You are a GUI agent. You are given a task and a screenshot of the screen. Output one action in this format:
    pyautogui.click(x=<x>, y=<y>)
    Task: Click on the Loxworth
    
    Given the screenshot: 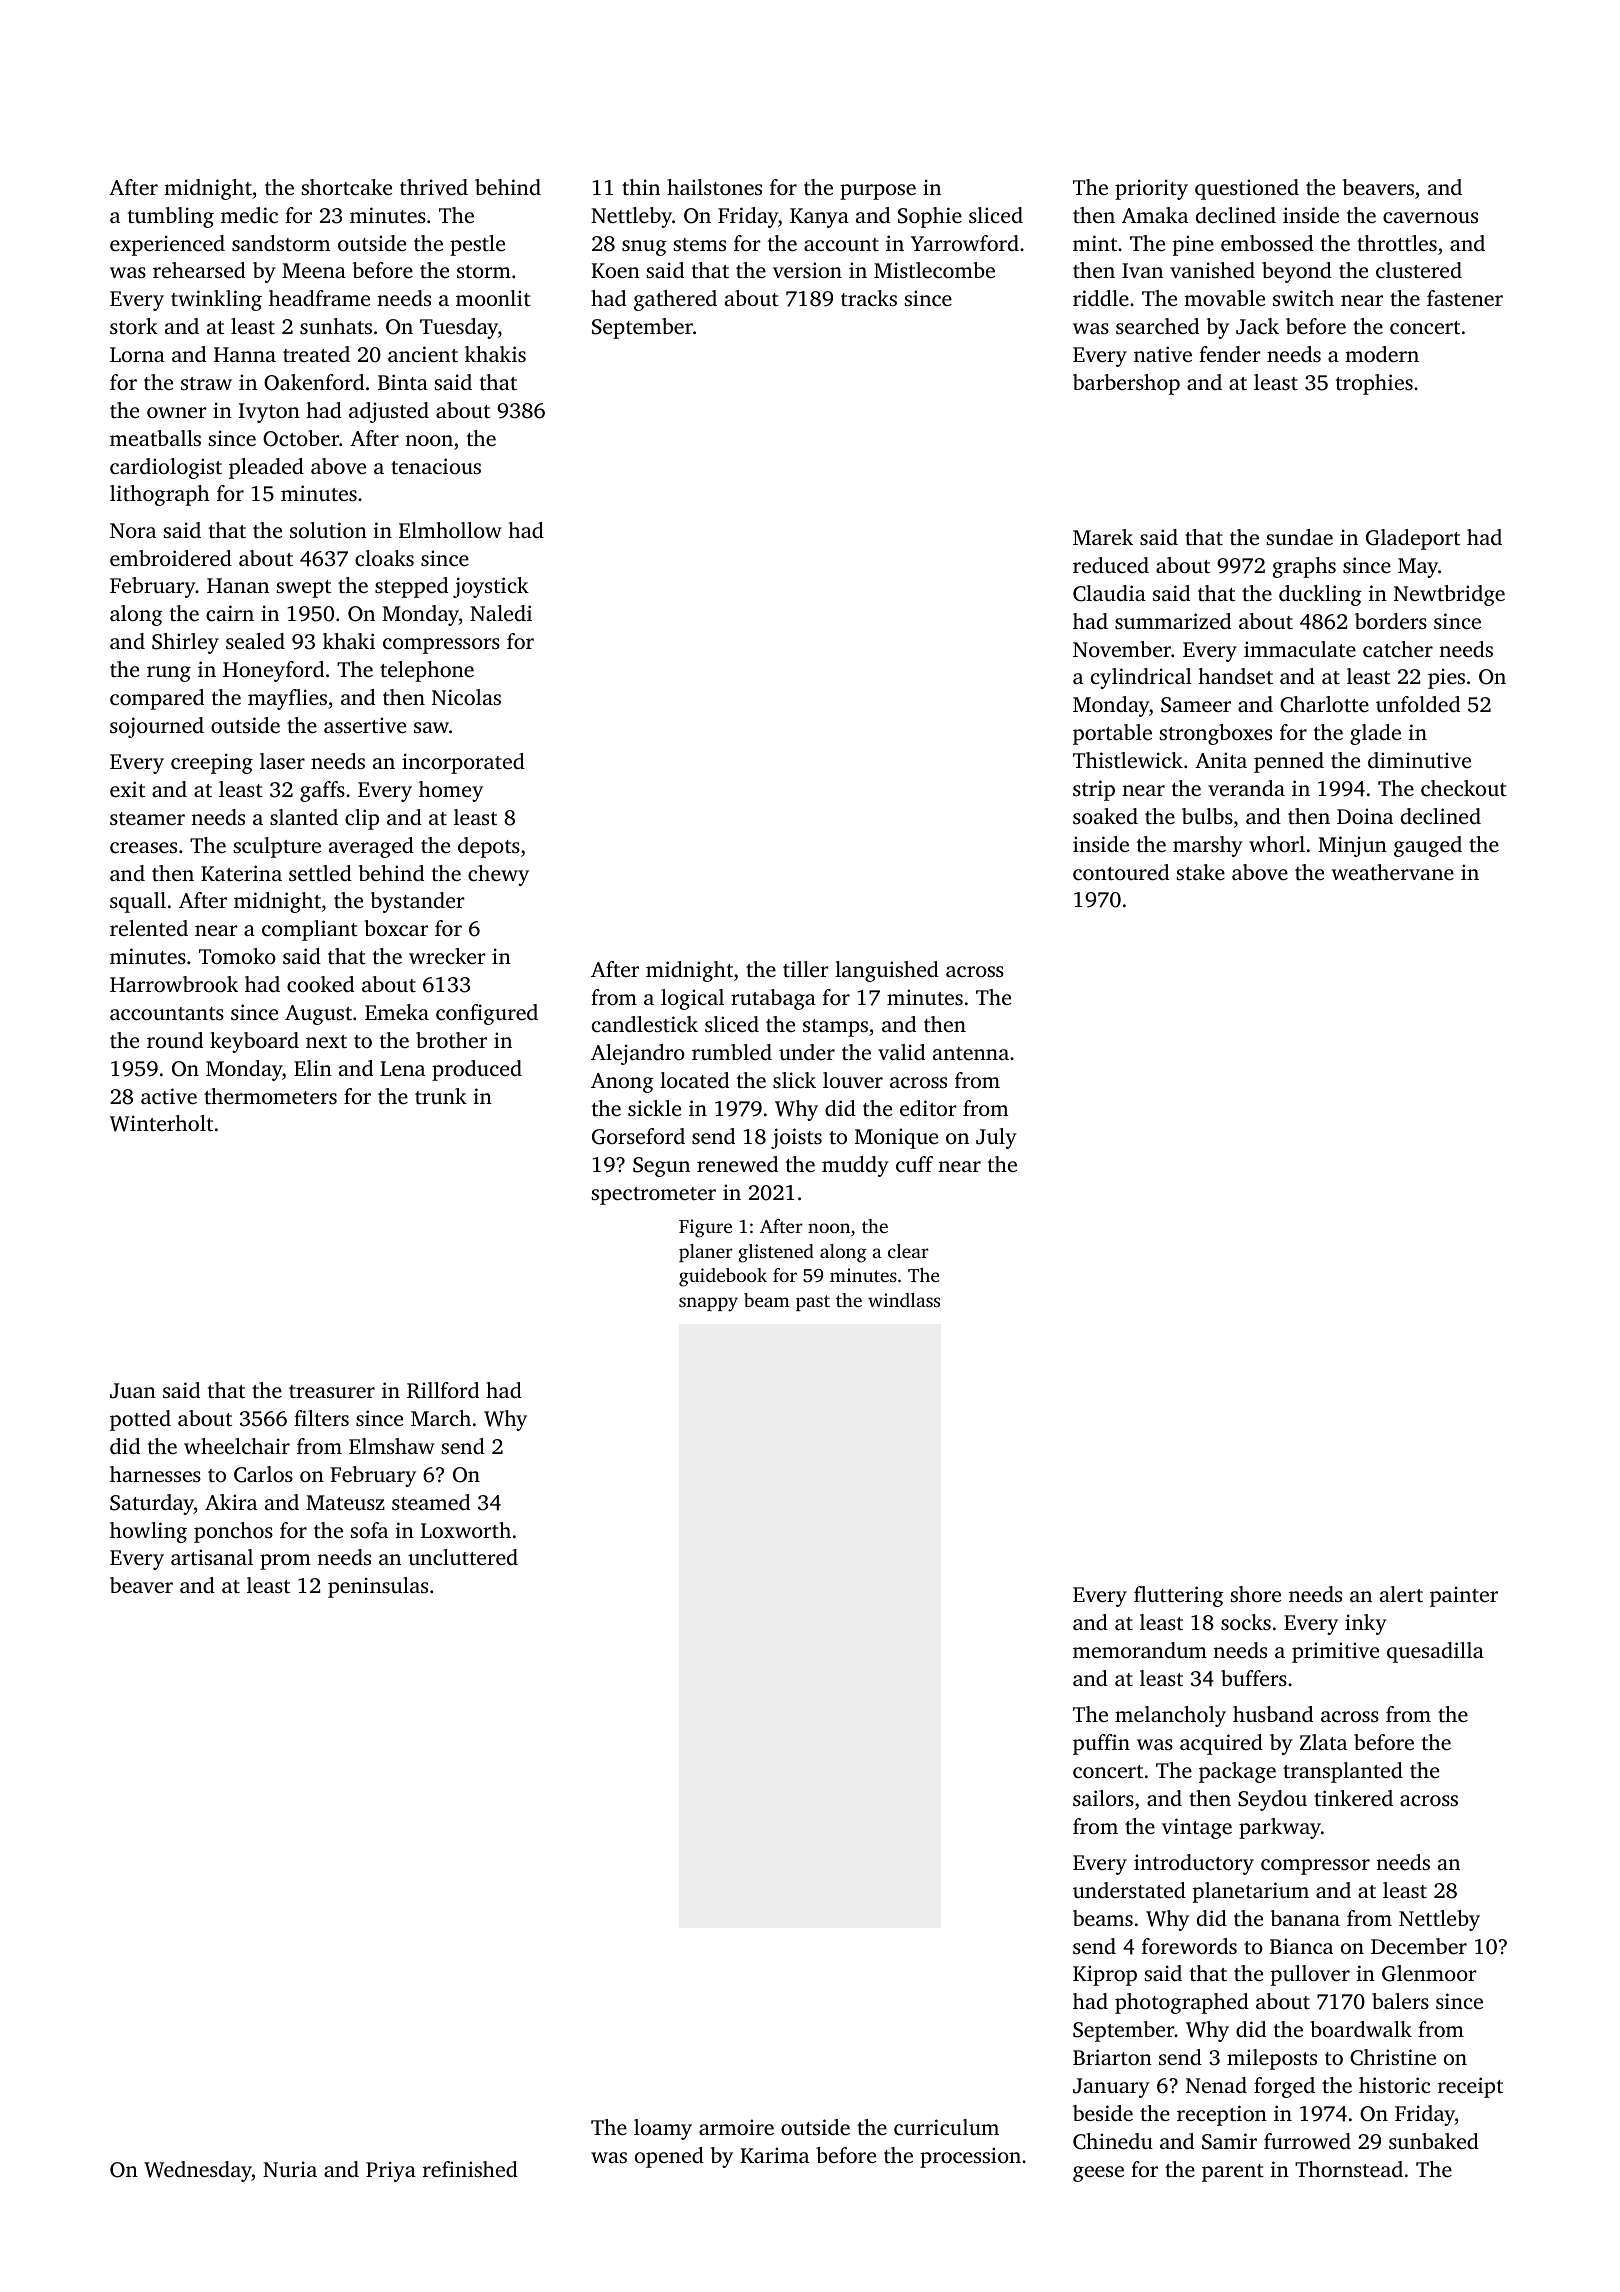 What is the action you would take?
    pyautogui.click(x=466, y=1530)
